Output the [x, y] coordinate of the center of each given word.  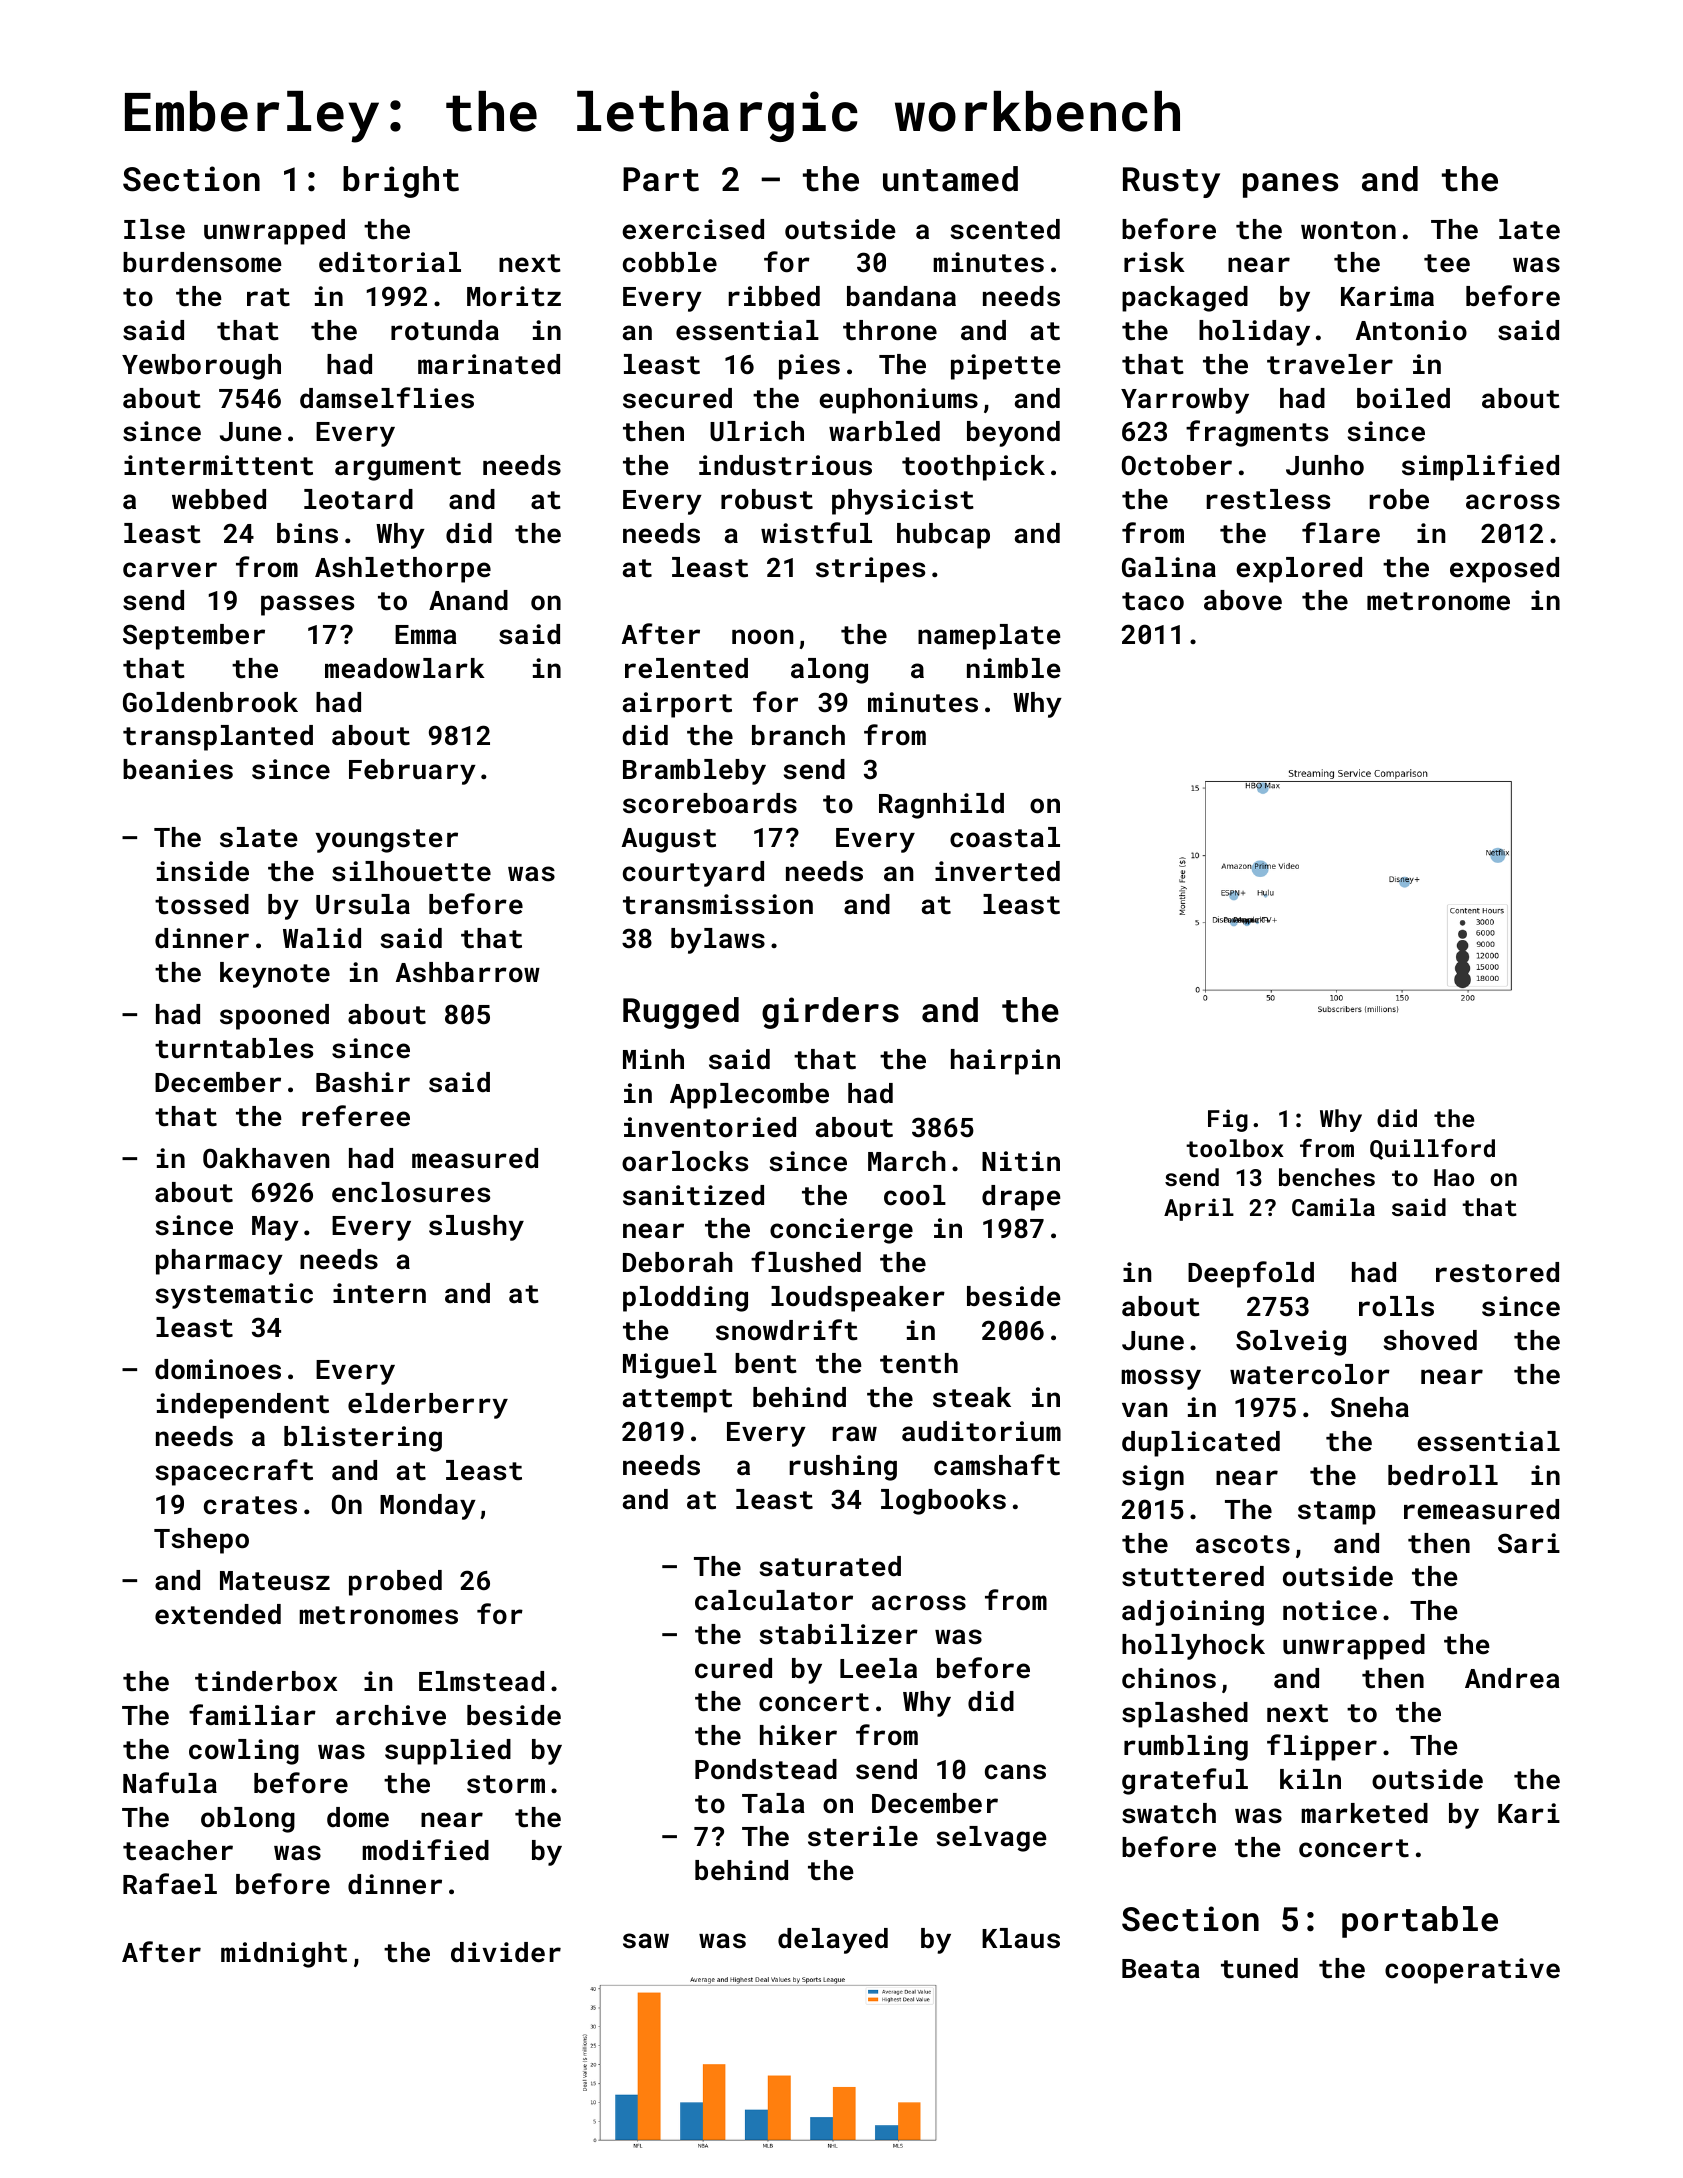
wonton [1348, 230]
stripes [870, 570]
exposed [1504, 570]
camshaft [997, 1465]
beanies [178, 769]
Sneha [1370, 1407]
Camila [1333, 1207]
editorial [390, 262]
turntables [234, 1048]
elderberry [428, 1406]
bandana [901, 296]
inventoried [710, 1127]
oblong [248, 1820]
